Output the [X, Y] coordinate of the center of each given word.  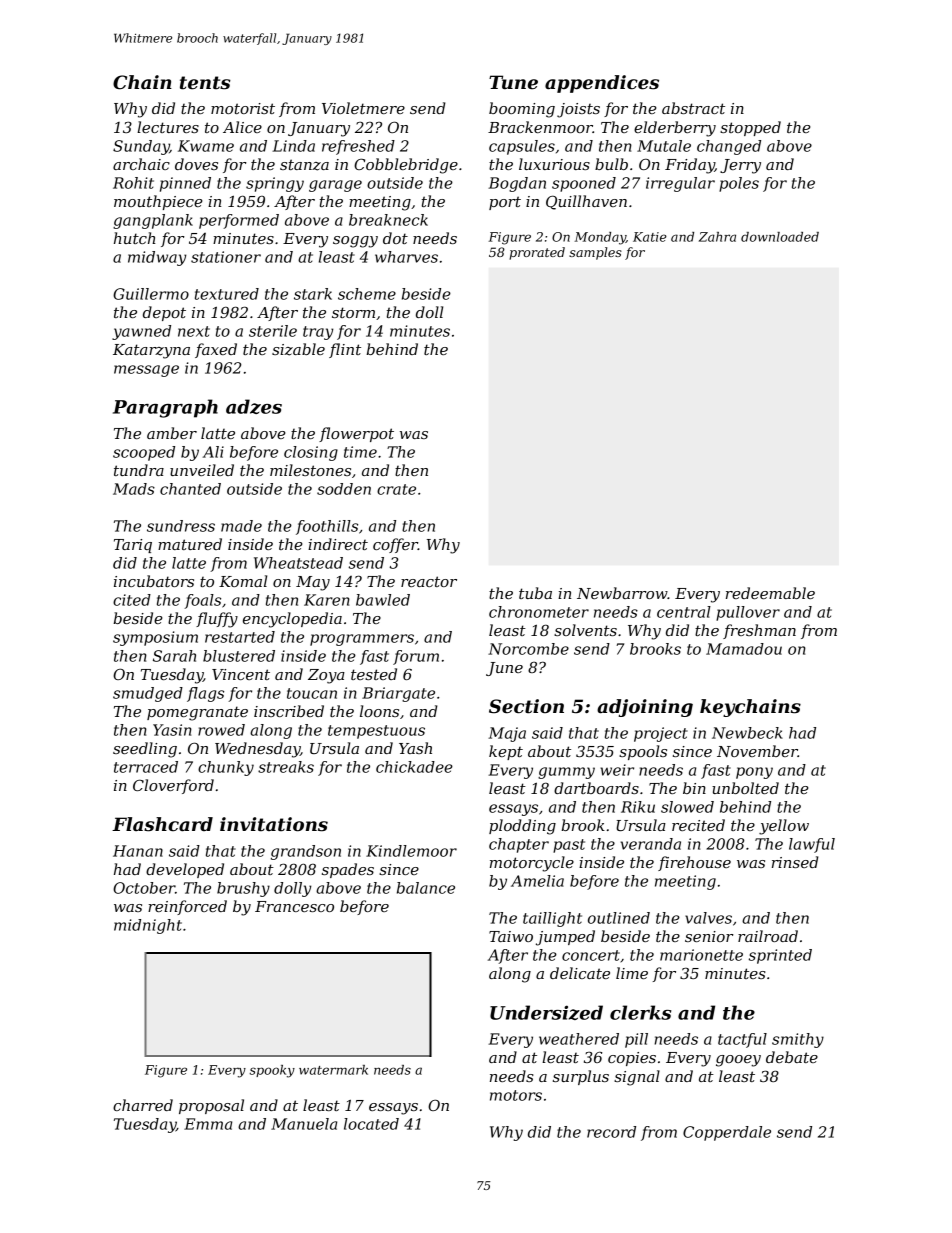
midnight [148, 926]
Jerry [740, 166]
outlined [619, 918]
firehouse [694, 863]
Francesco [294, 906]
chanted [190, 489]
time [360, 452]
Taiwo [511, 936]
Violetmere [363, 108]
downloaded [780, 237]
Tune [513, 82]
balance [426, 888]
